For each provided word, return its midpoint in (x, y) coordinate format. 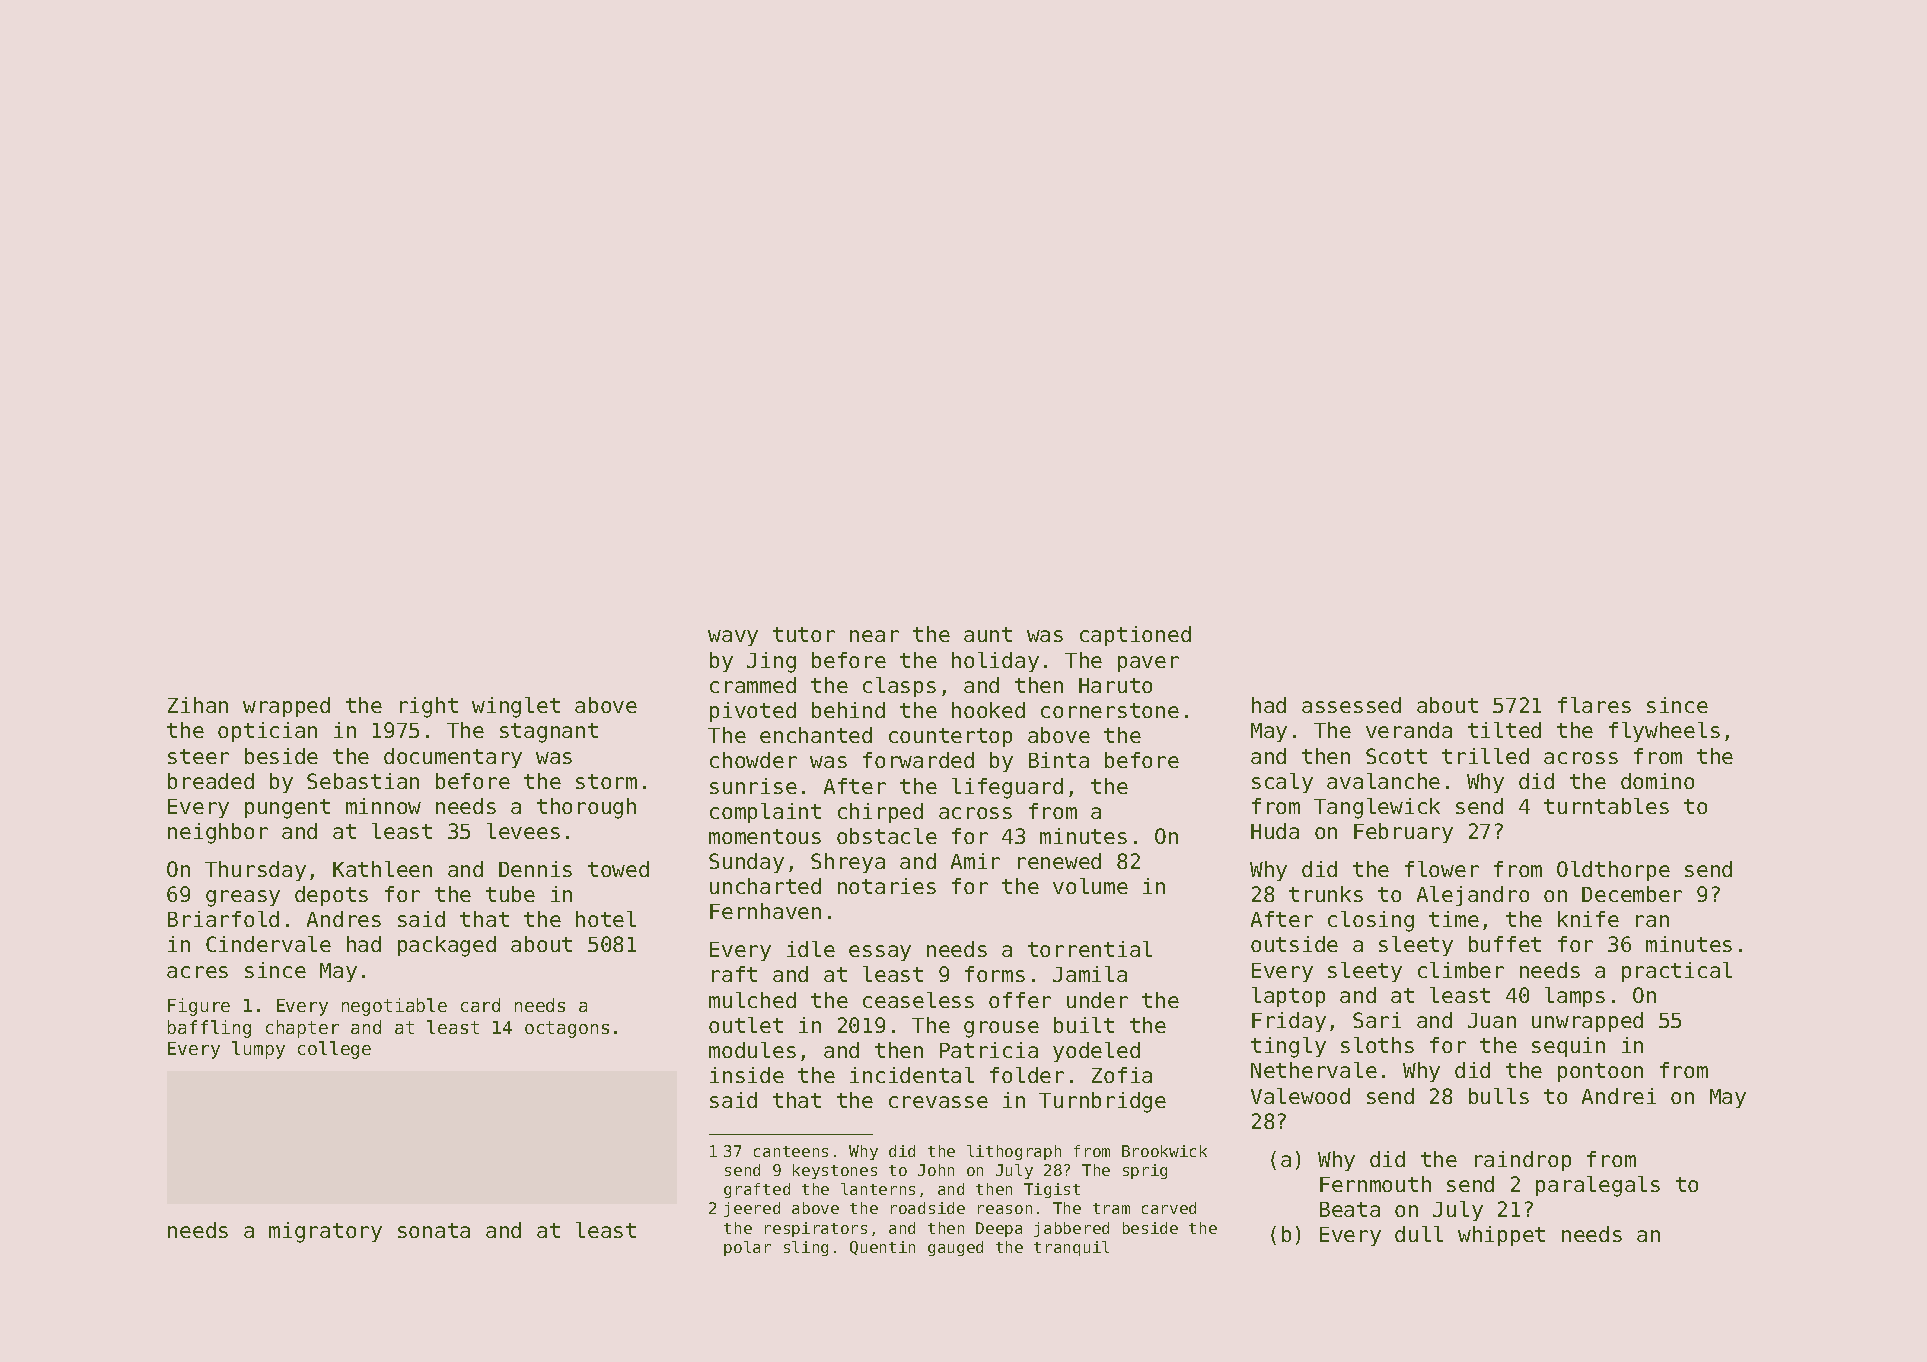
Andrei (1619, 1096)
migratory (325, 1232)
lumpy (258, 1050)
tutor (804, 634)
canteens (791, 1151)
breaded (211, 781)
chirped (880, 813)
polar (747, 1248)
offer (1020, 1000)
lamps (1575, 997)
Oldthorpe (1613, 871)
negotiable (394, 1007)
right (429, 707)
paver (1148, 664)
